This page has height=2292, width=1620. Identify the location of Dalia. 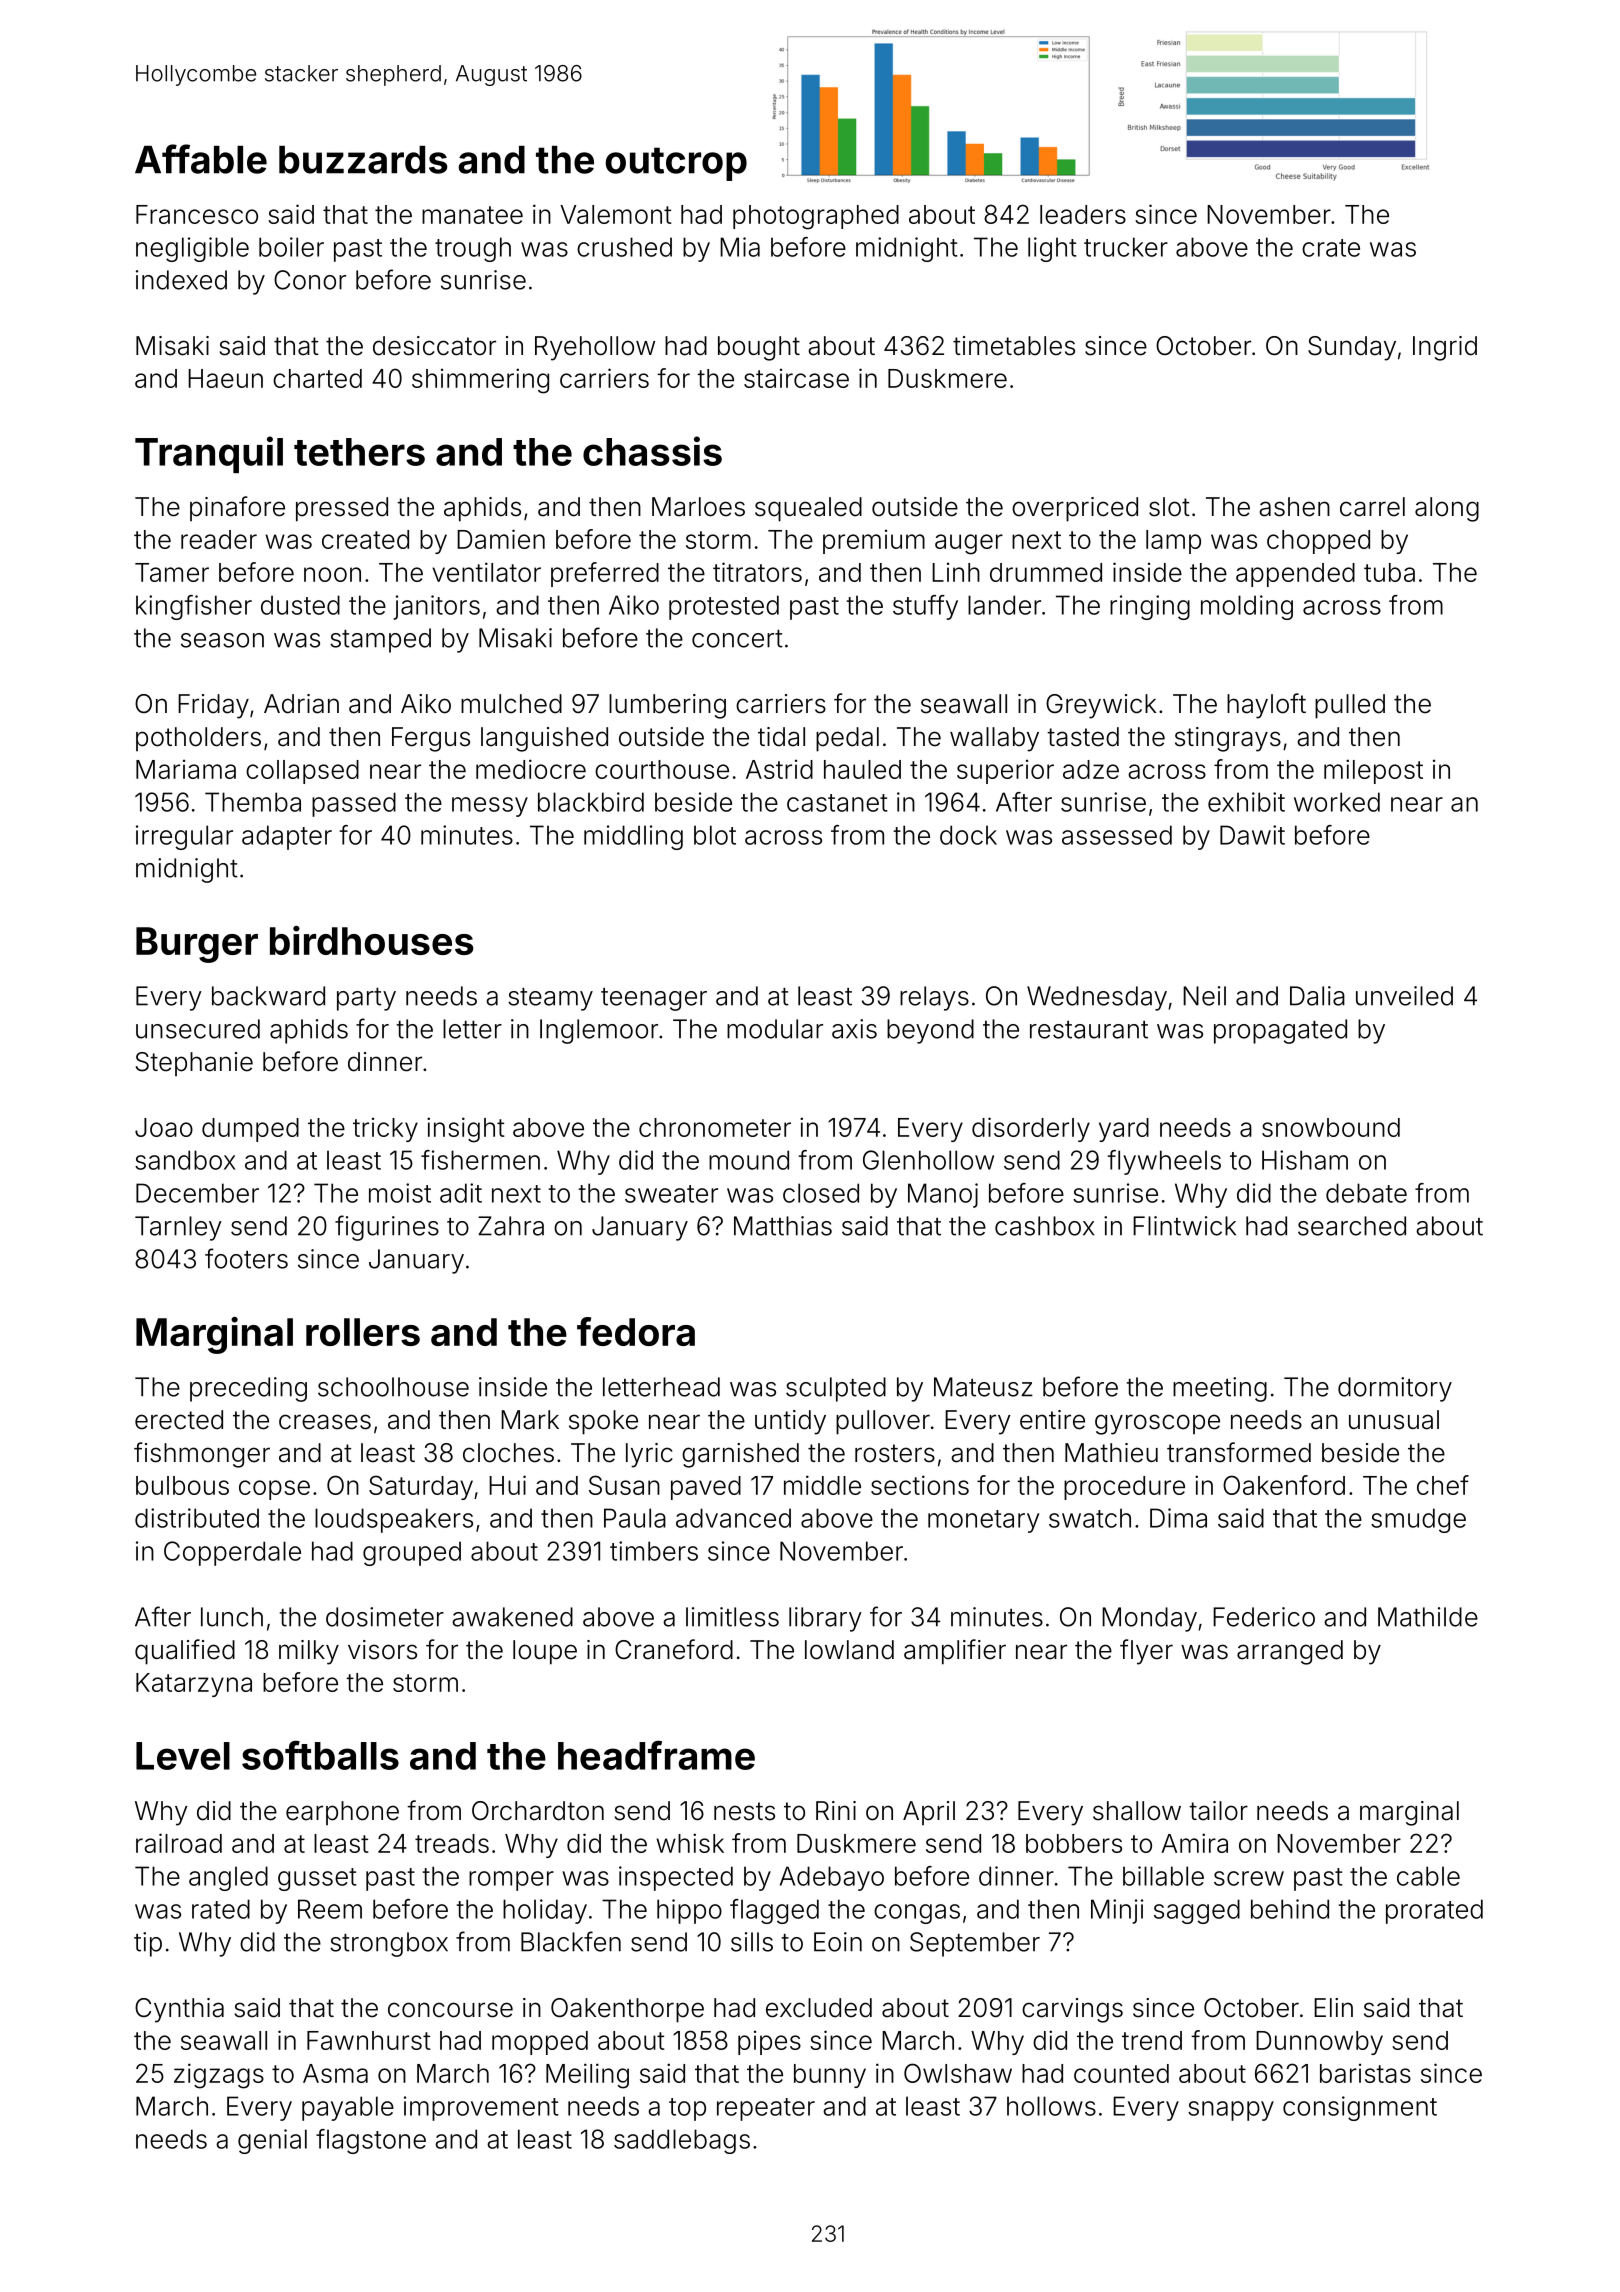
(1317, 996).
